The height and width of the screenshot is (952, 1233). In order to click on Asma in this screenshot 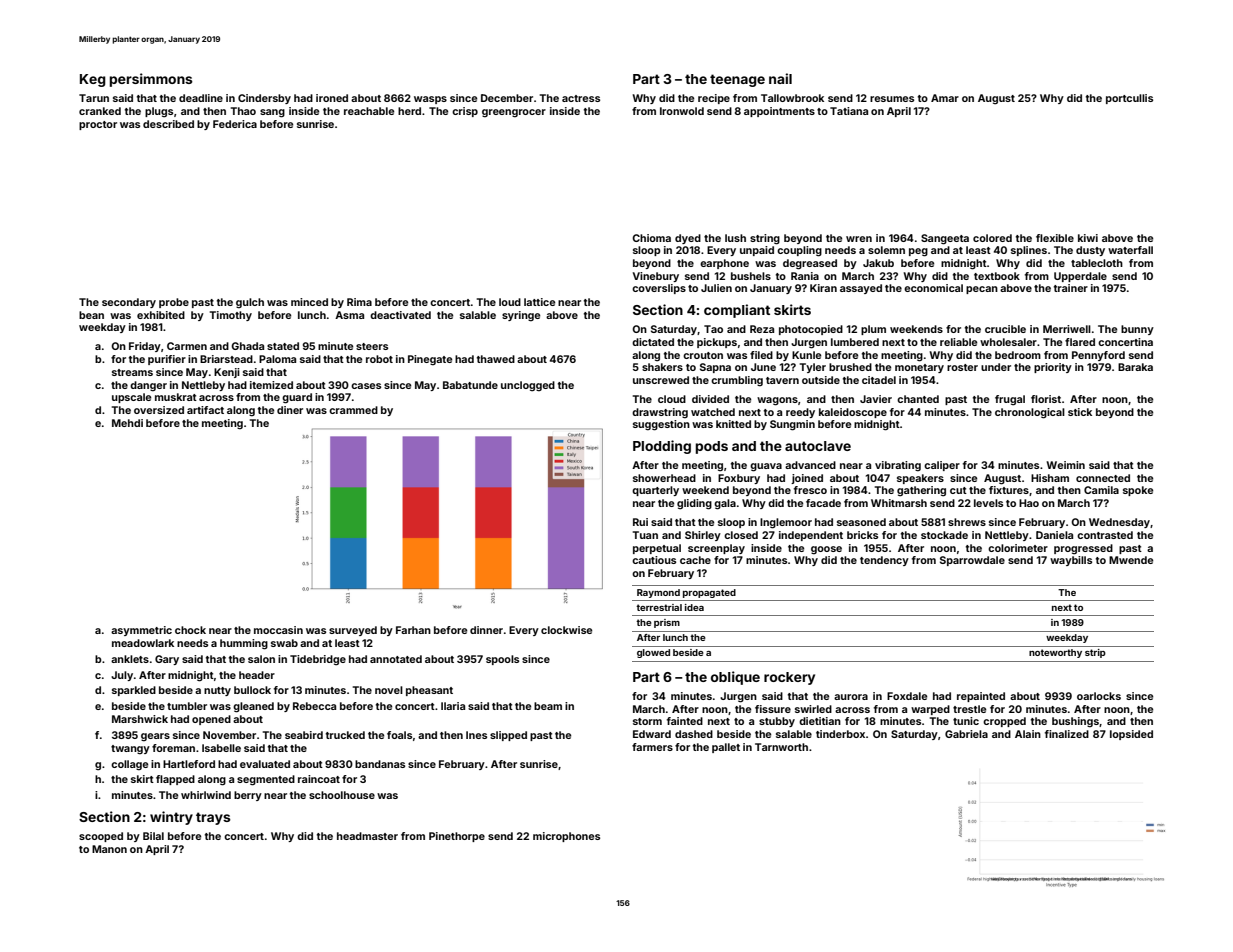, I will do `click(349, 315)`.
